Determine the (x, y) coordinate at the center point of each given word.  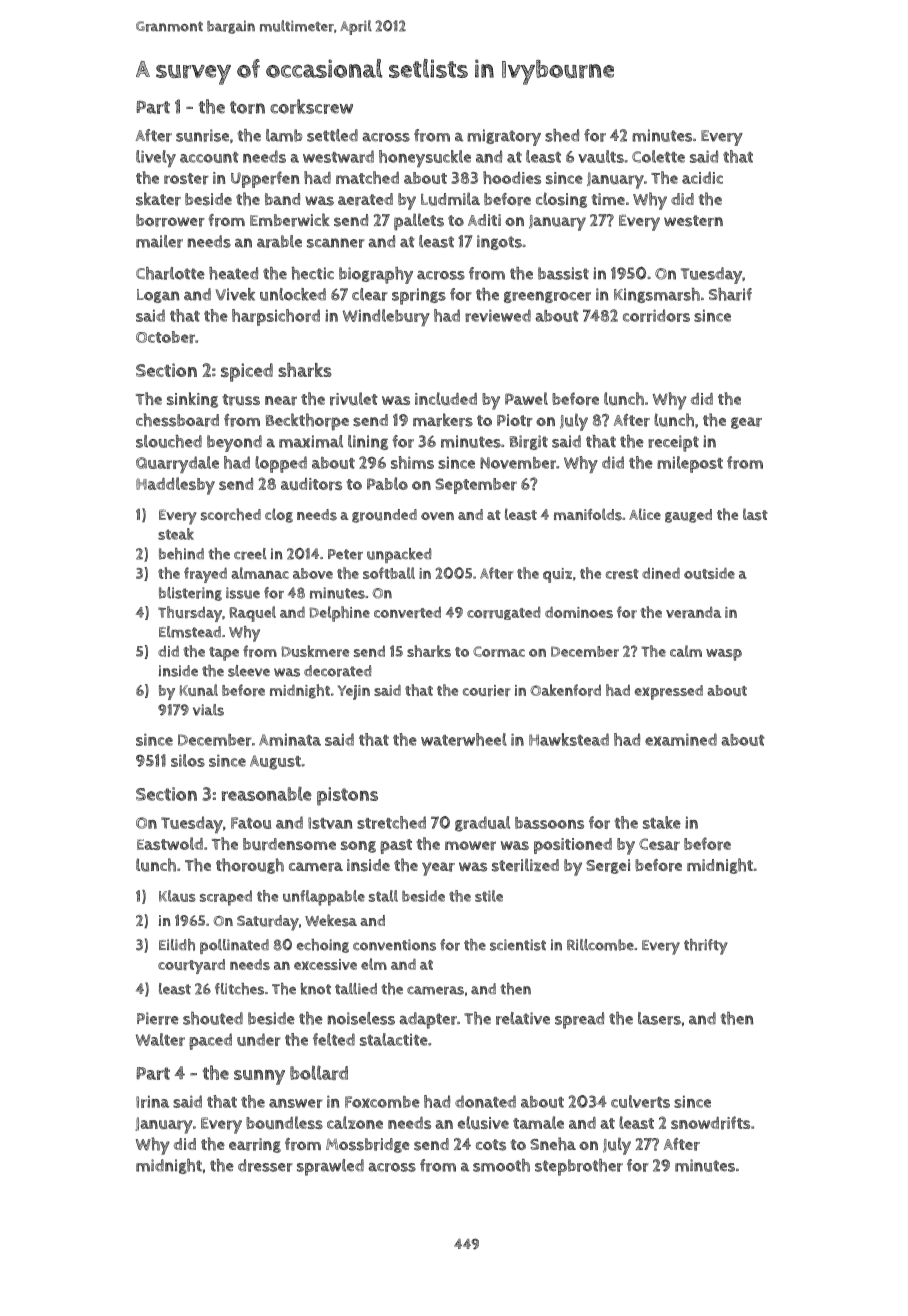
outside (709, 573)
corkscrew (311, 106)
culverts (640, 1101)
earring (255, 1145)
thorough (250, 866)
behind (181, 554)
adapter (428, 1020)
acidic (702, 178)
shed (562, 135)
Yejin (354, 692)
